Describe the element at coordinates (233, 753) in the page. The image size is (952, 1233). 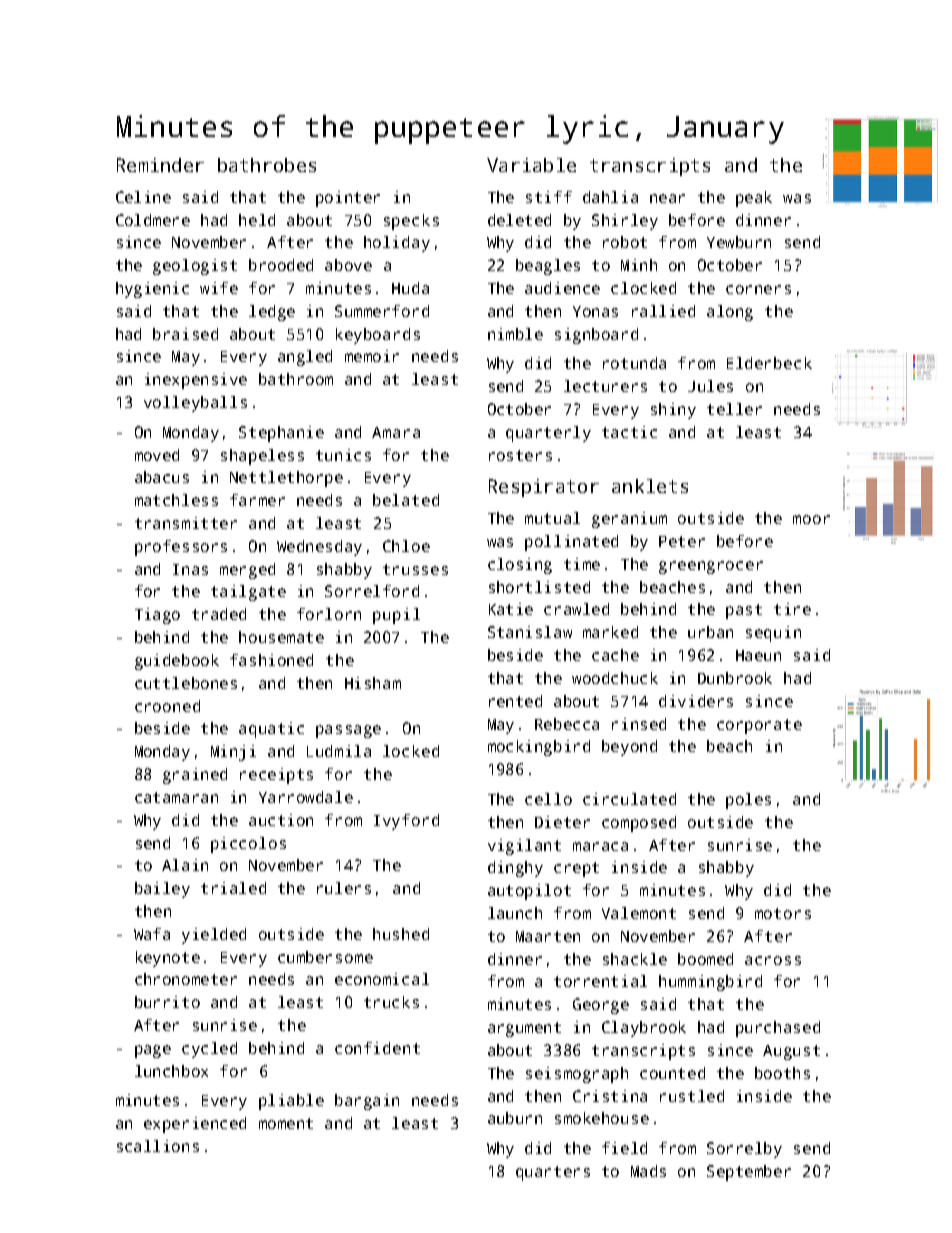
I see `Minji` at that location.
